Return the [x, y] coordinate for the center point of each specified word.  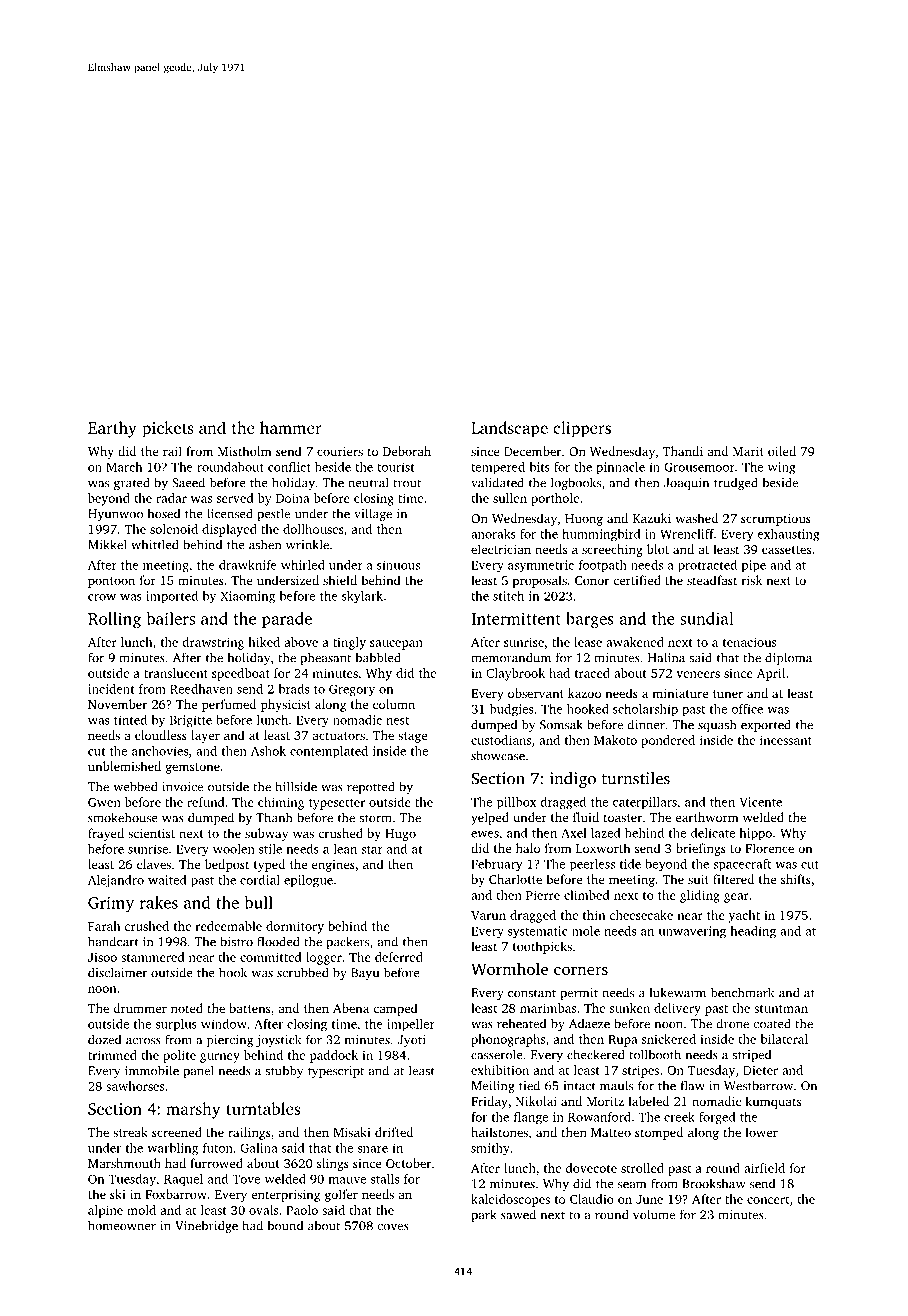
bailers [171, 618]
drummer [140, 1008]
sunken [630, 1008]
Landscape [509, 429]
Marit [748, 451]
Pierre [543, 895]
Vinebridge [206, 1226]
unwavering [692, 932]
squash [717, 725]
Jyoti [411, 1041]
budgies [511, 710]
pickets [168, 429]
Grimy [111, 904]
